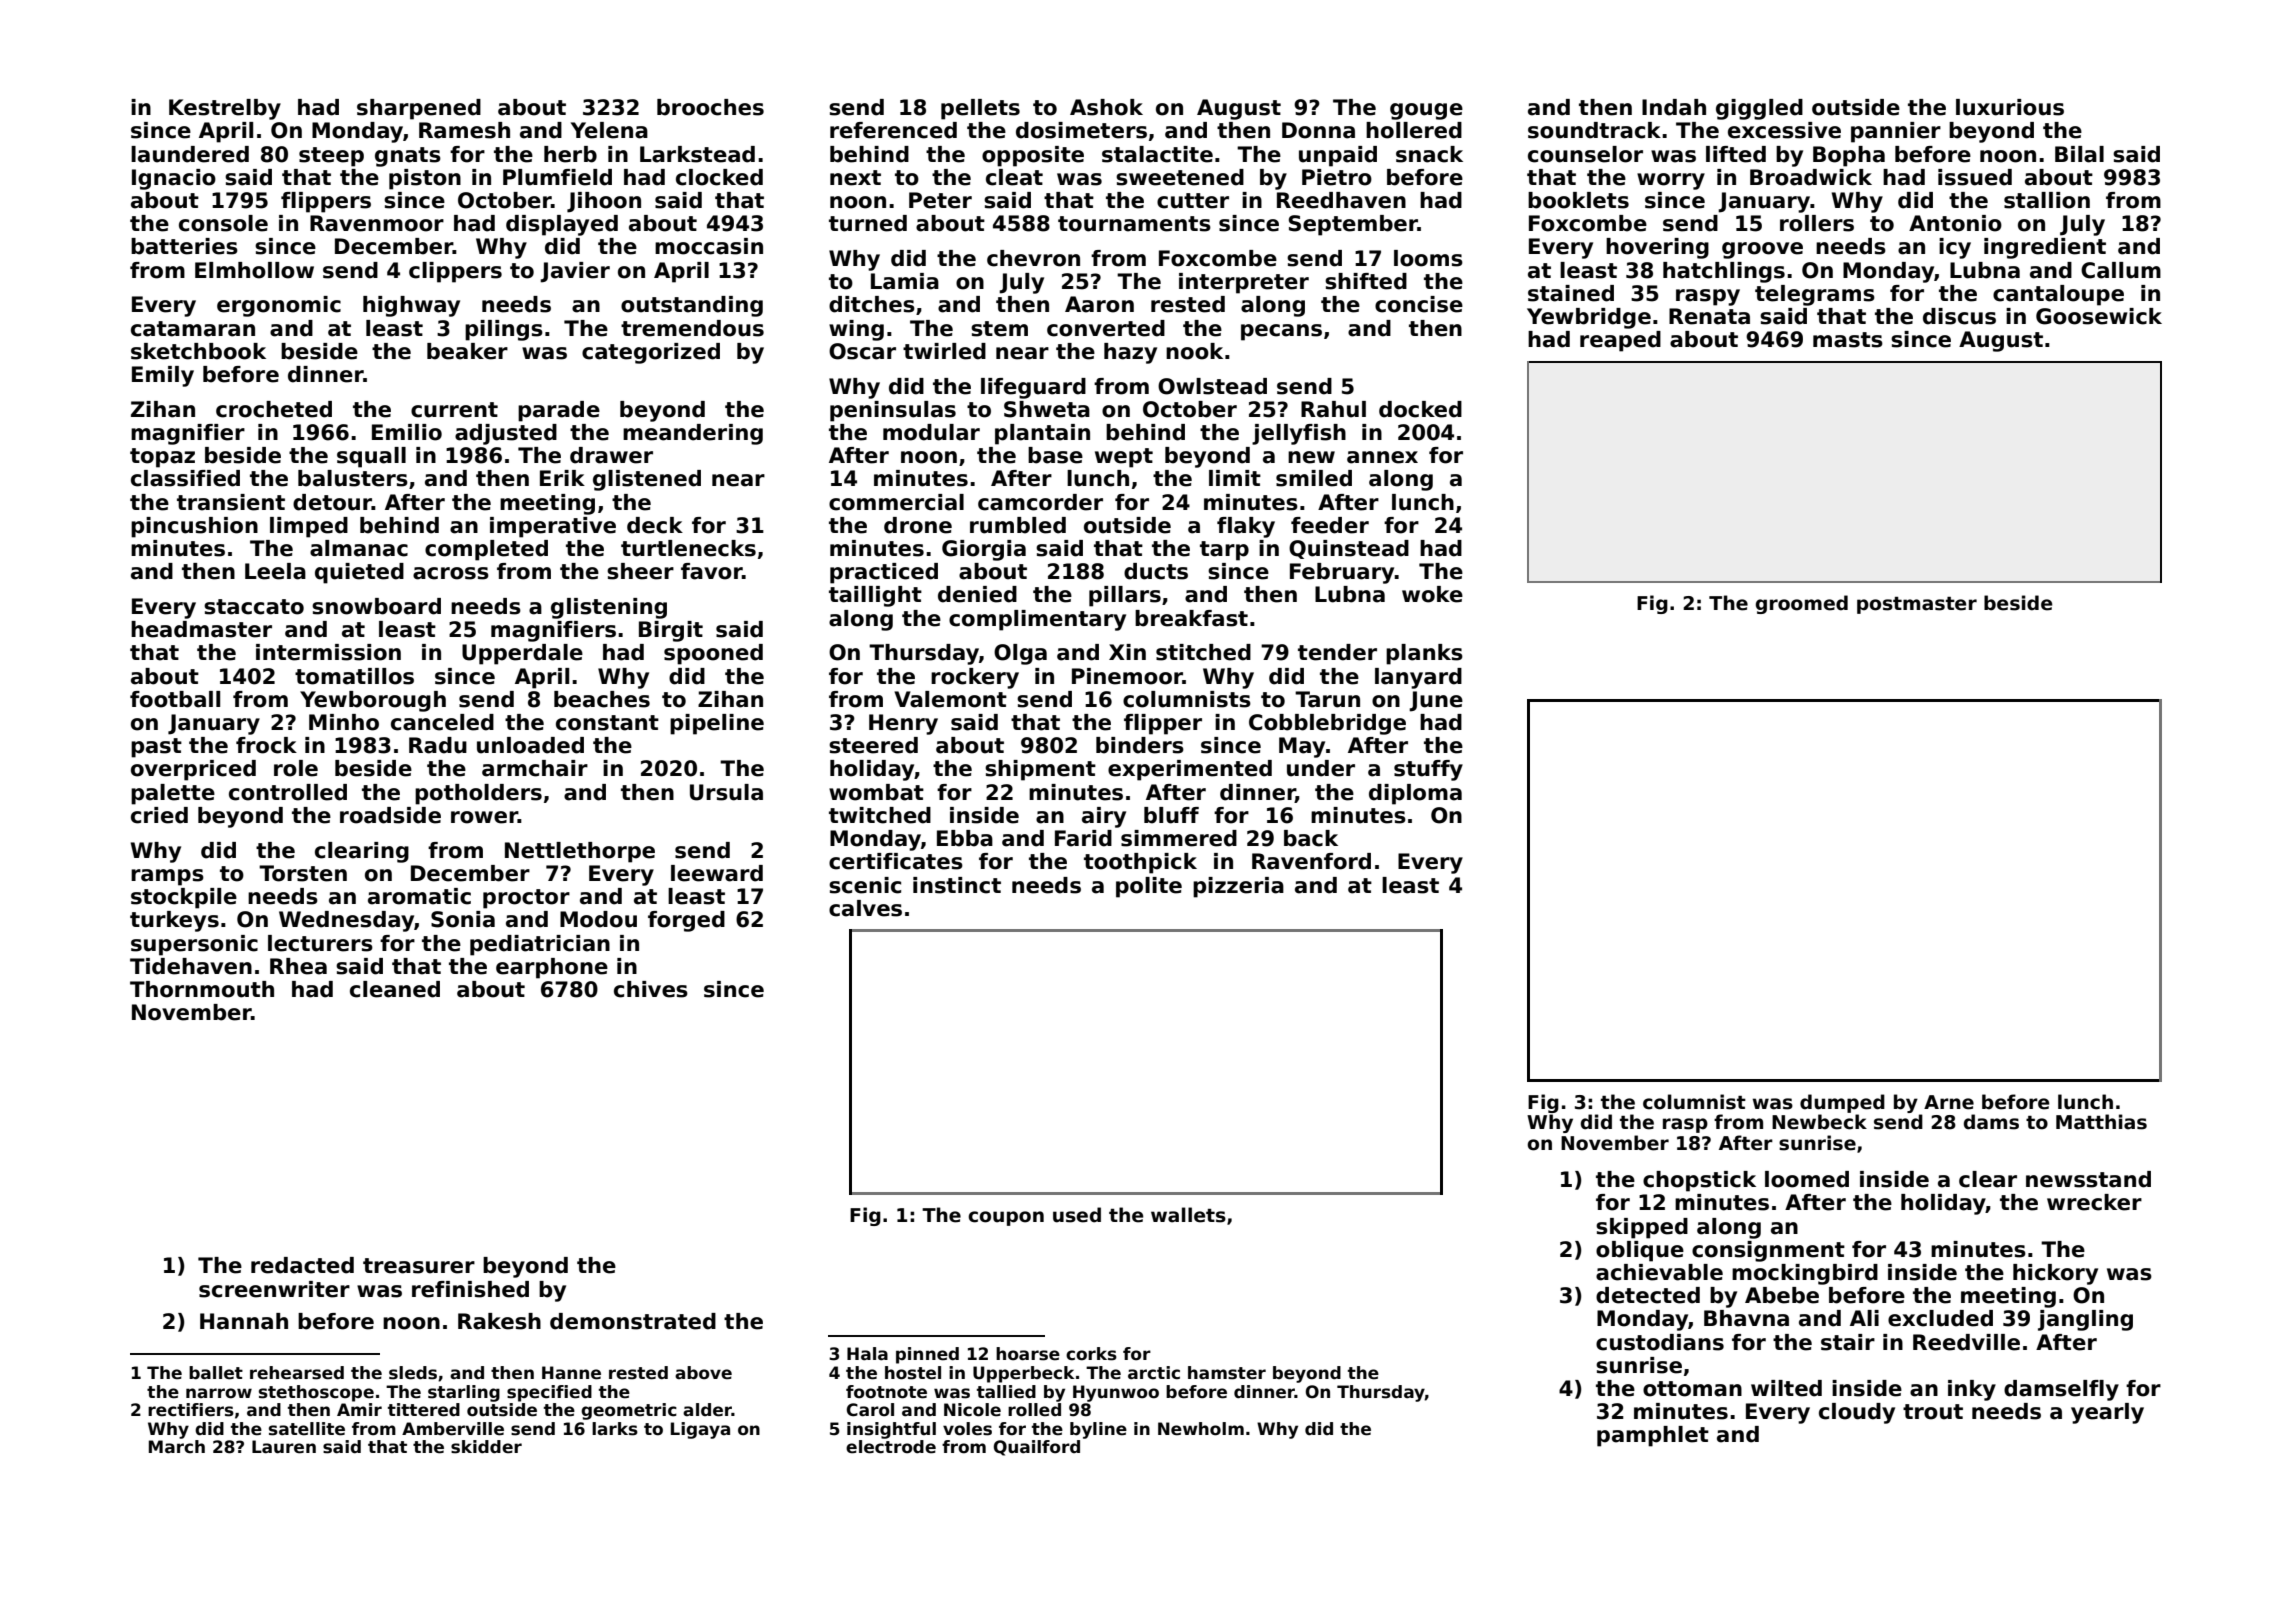  I want to click on complimentary, so click(1037, 620).
